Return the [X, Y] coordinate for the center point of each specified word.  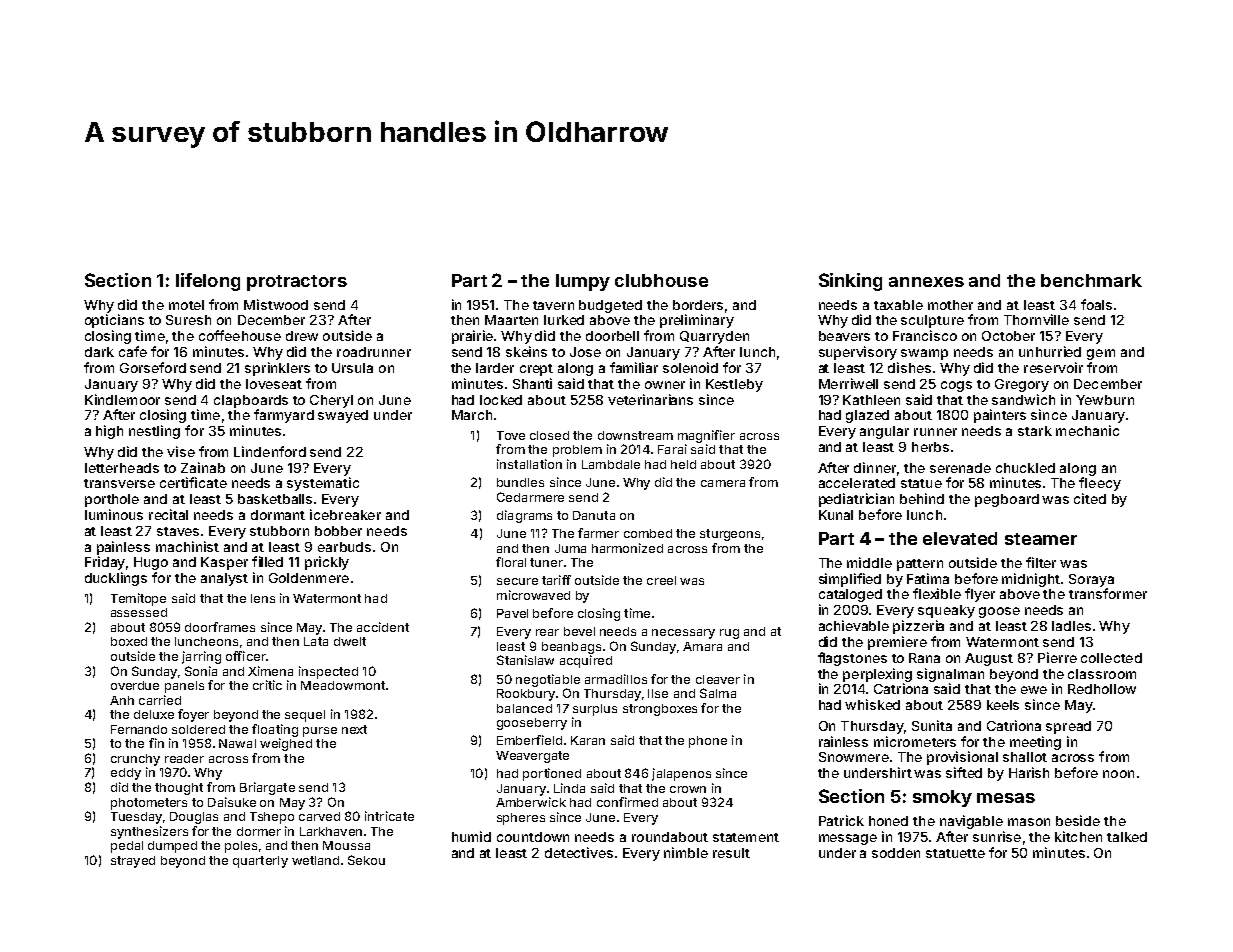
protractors [297, 283]
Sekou [366, 860]
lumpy [583, 282]
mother [950, 305]
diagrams [524, 516]
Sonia [201, 671]
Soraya [1091, 580]
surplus [595, 710]
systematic [323, 484]
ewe [1034, 690]
